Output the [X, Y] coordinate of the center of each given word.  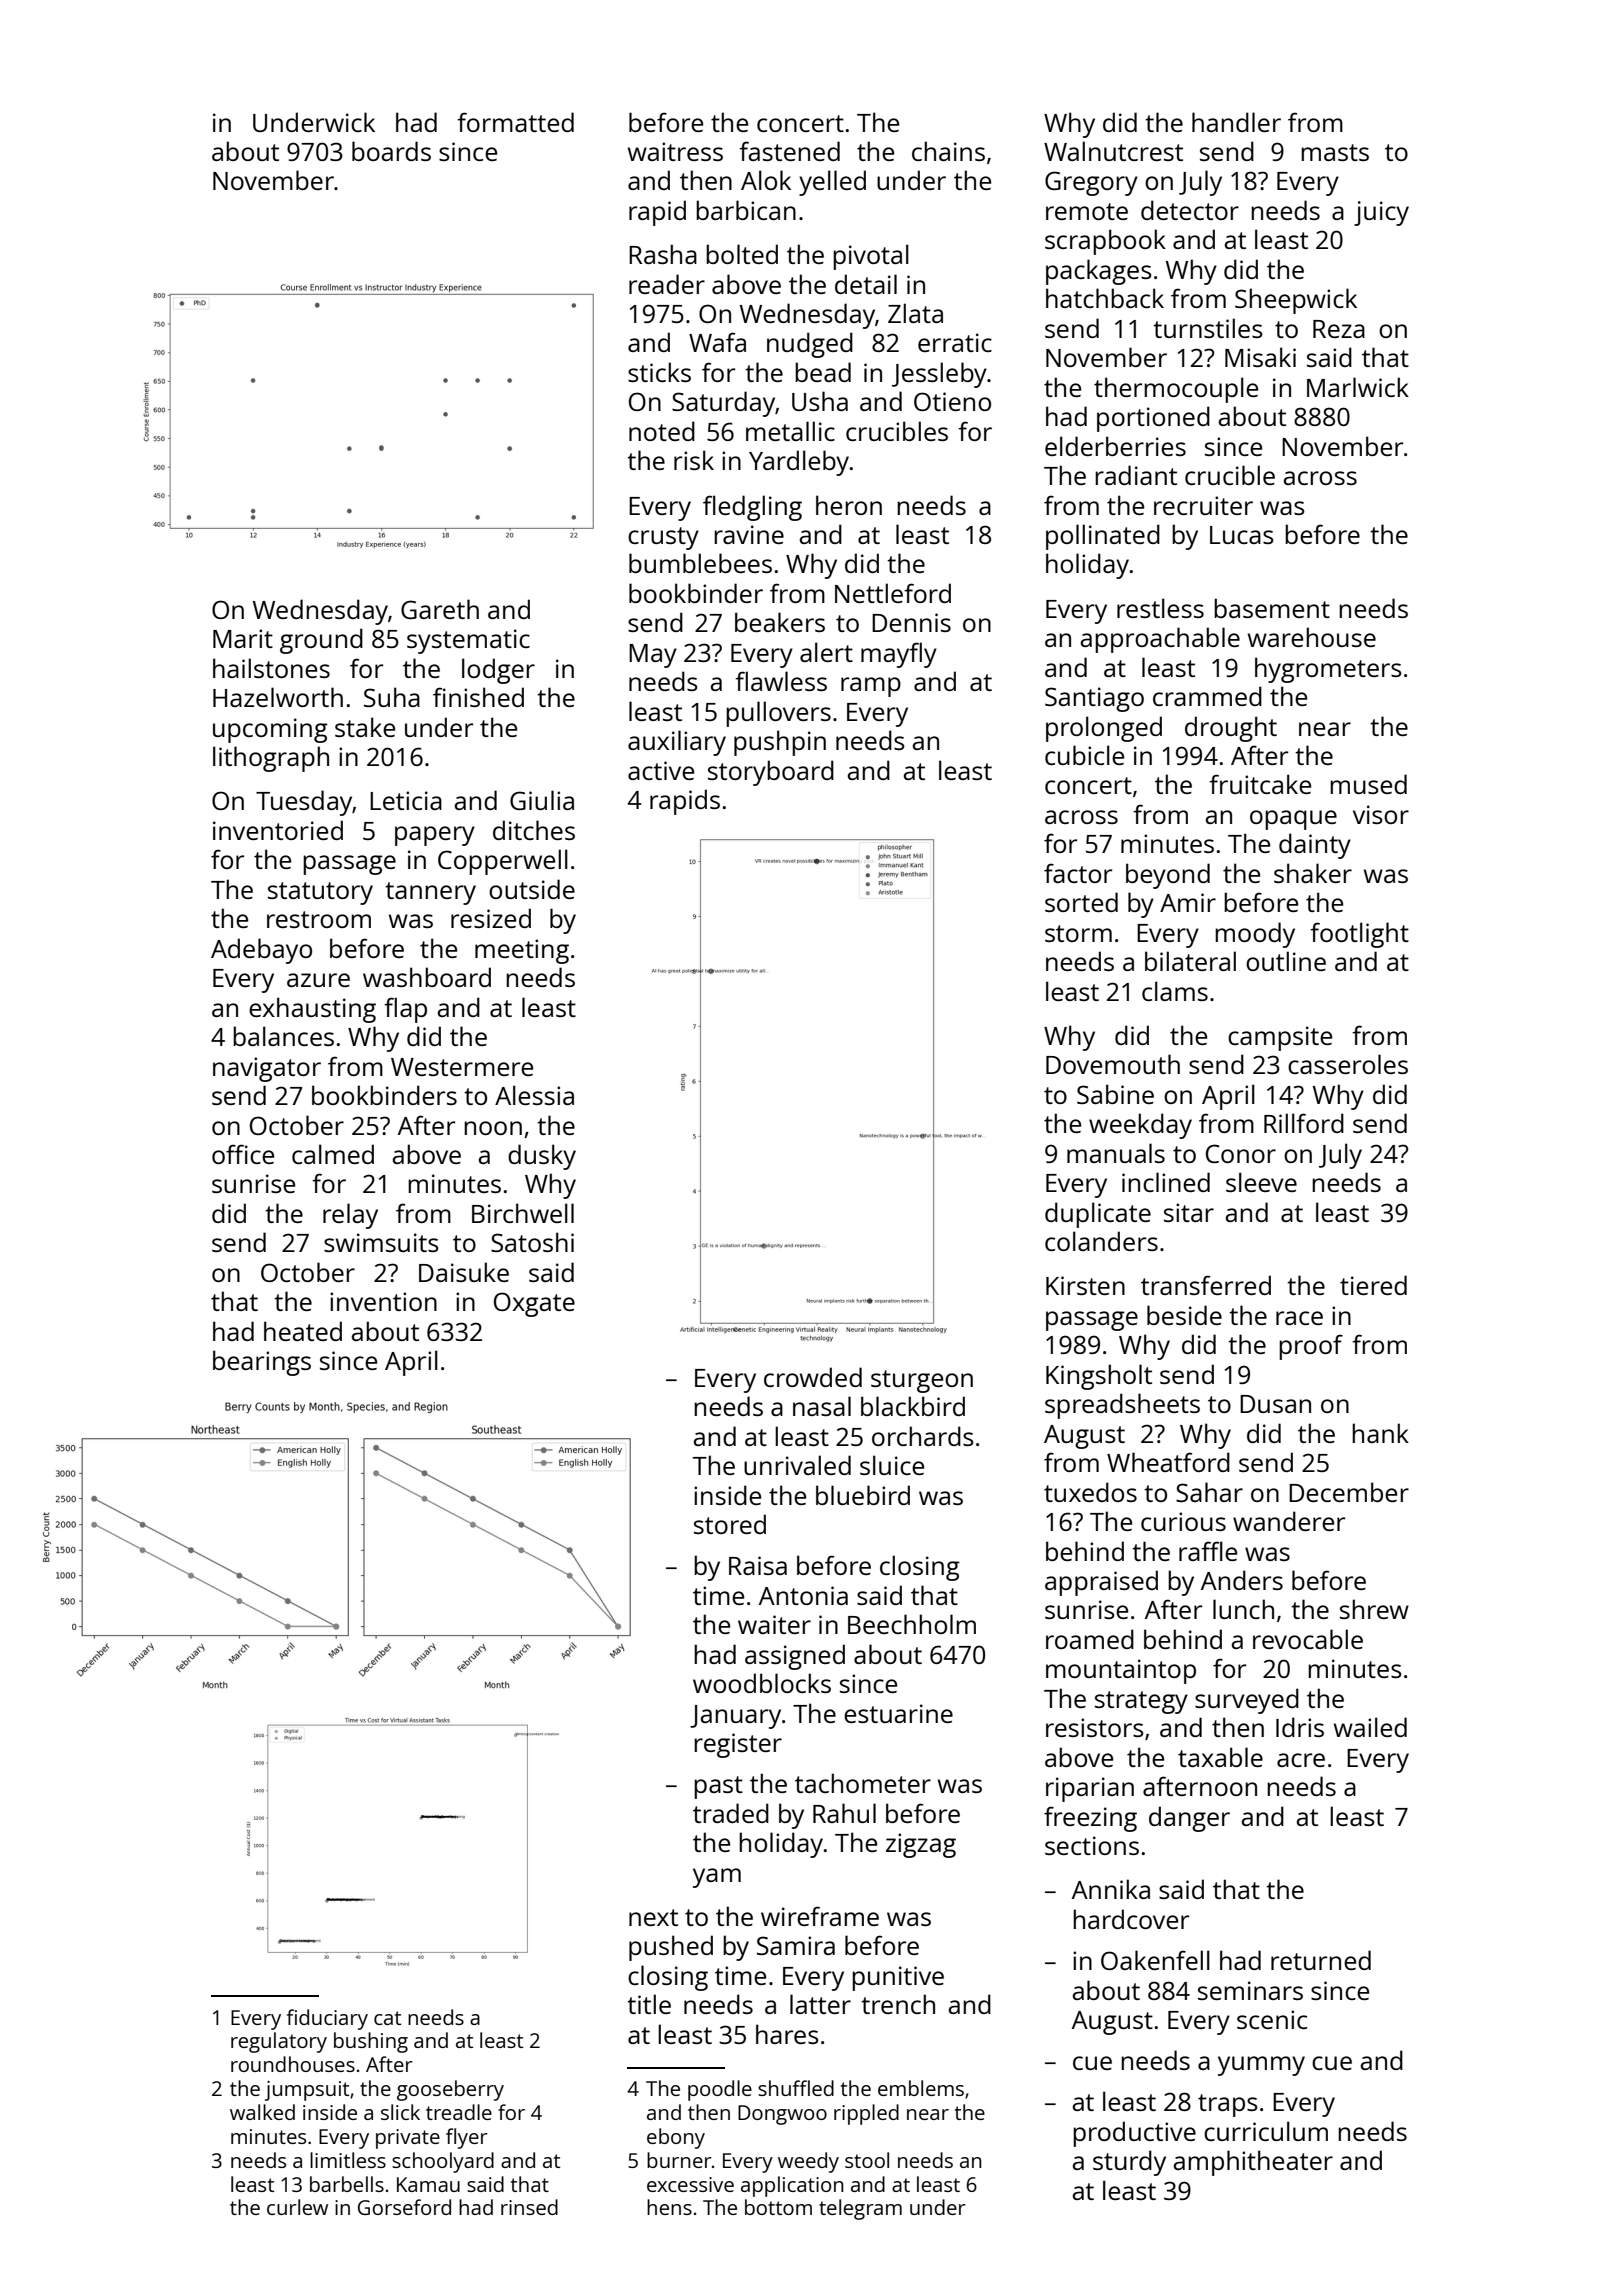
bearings [262, 1363]
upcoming [270, 730]
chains [948, 151]
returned [1321, 1960]
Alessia [534, 1095]
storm [1078, 933]
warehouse [1312, 637]
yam [717, 1878]
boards [391, 151]
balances [283, 1036]
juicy [1381, 213]
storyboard [771, 773]
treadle [459, 2112]
